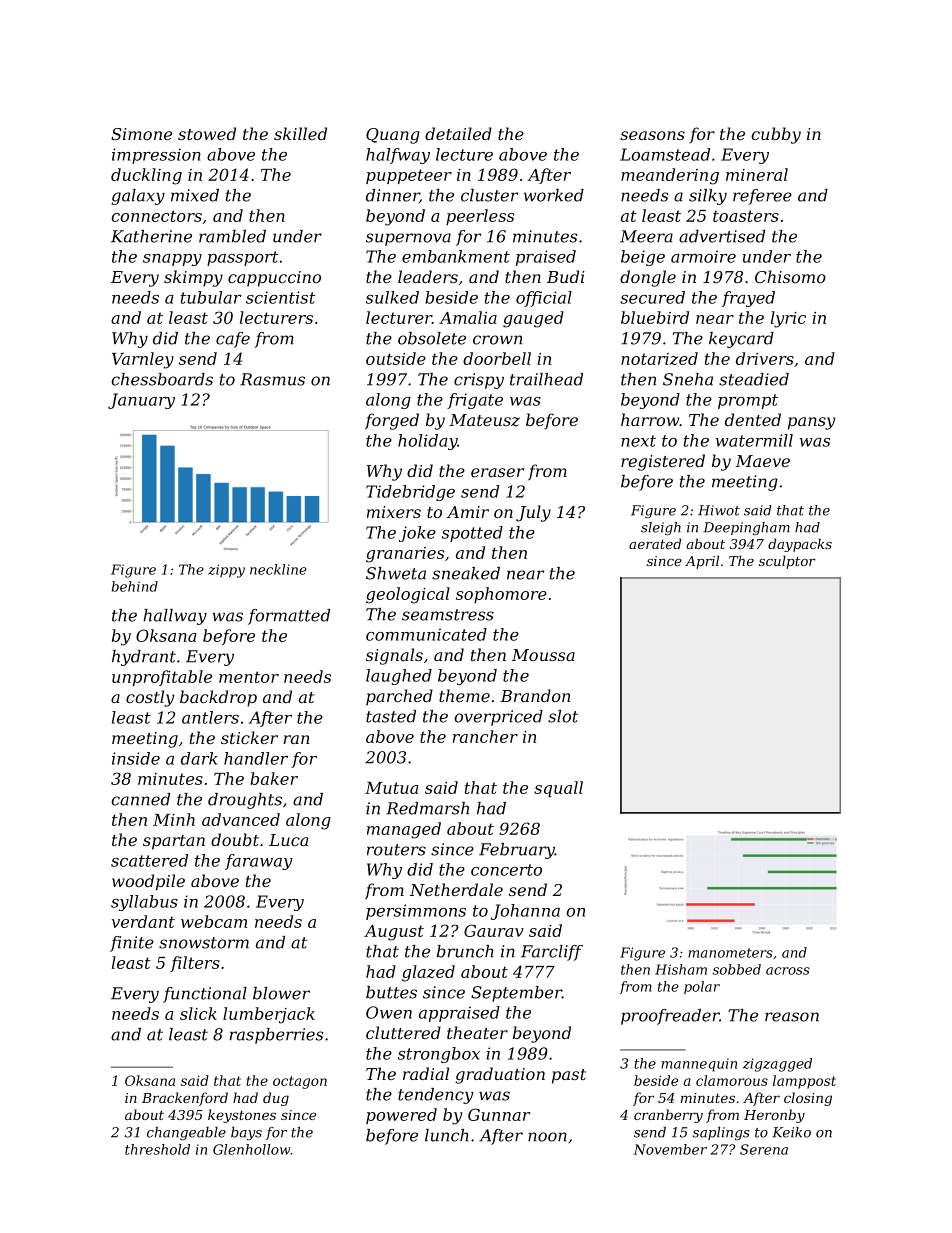  What do you see at coordinates (157, 1149) in the document?
I see `threshold` at bounding box center [157, 1149].
